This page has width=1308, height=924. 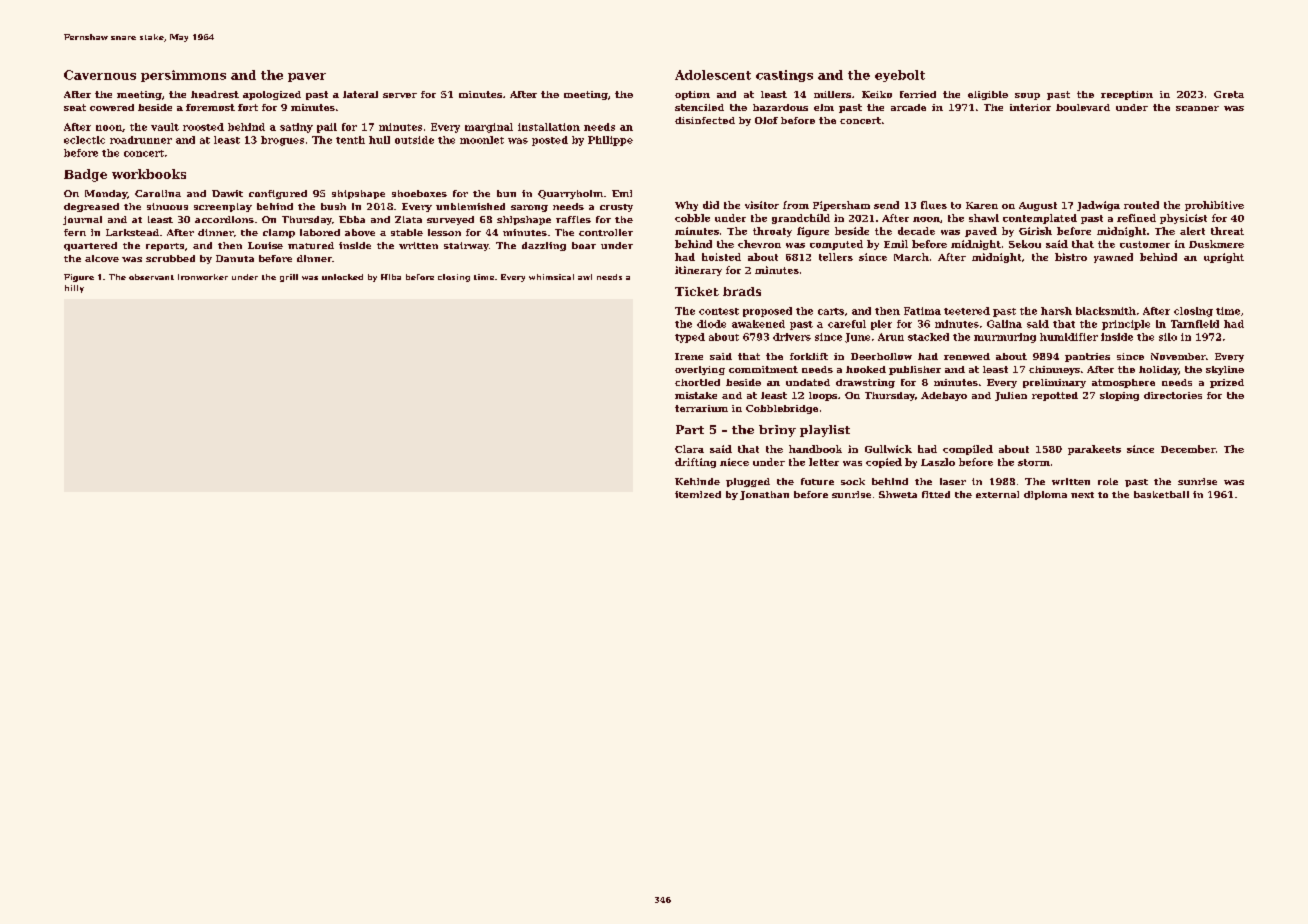 I want to click on contest, so click(x=719, y=311).
